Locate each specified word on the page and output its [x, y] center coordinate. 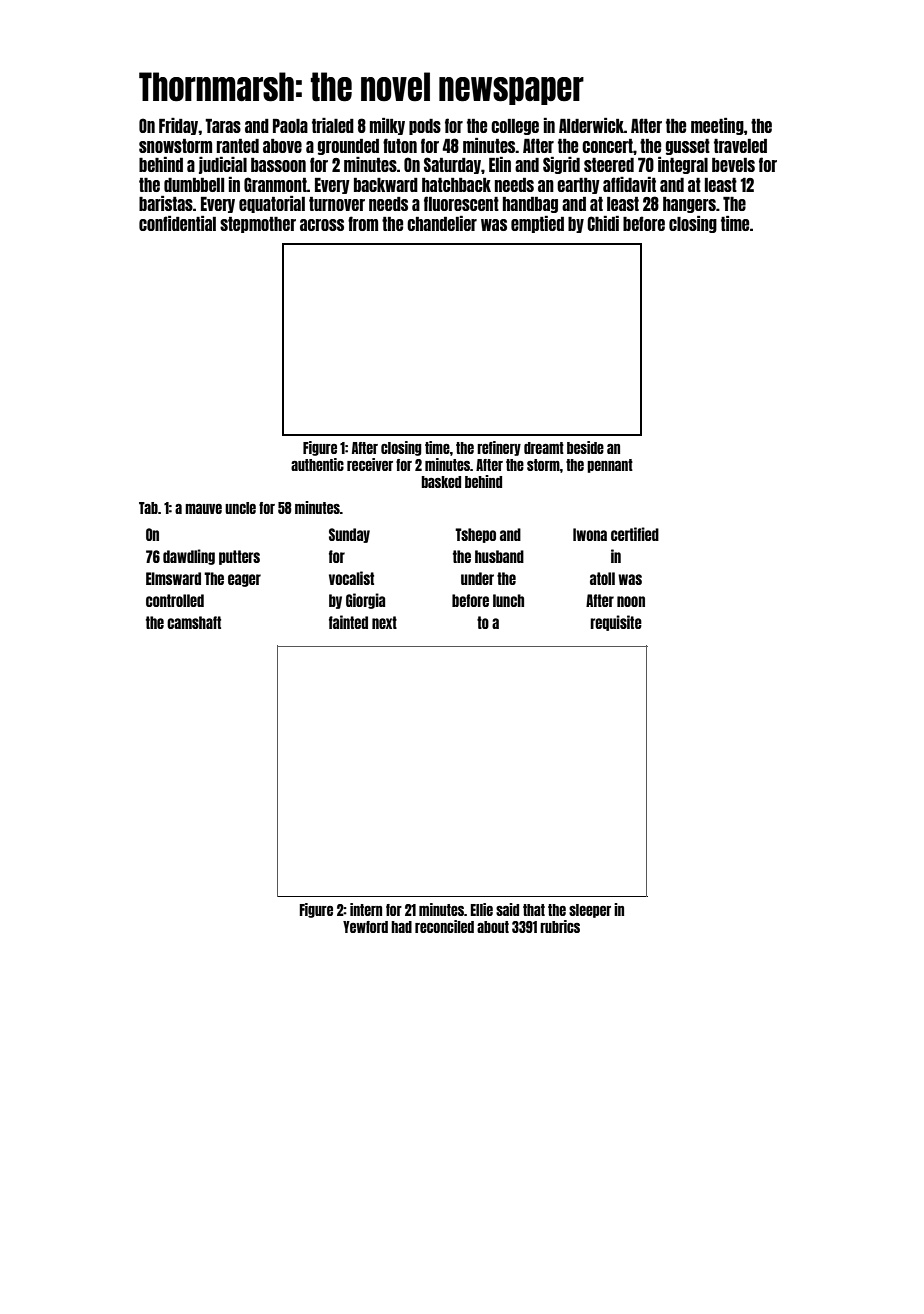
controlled [175, 600]
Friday [178, 126]
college [515, 127]
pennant [610, 466]
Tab [148, 508]
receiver [370, 464]
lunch [508, 600]
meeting [717, 126]
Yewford [365, 927]
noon [631, 601]
